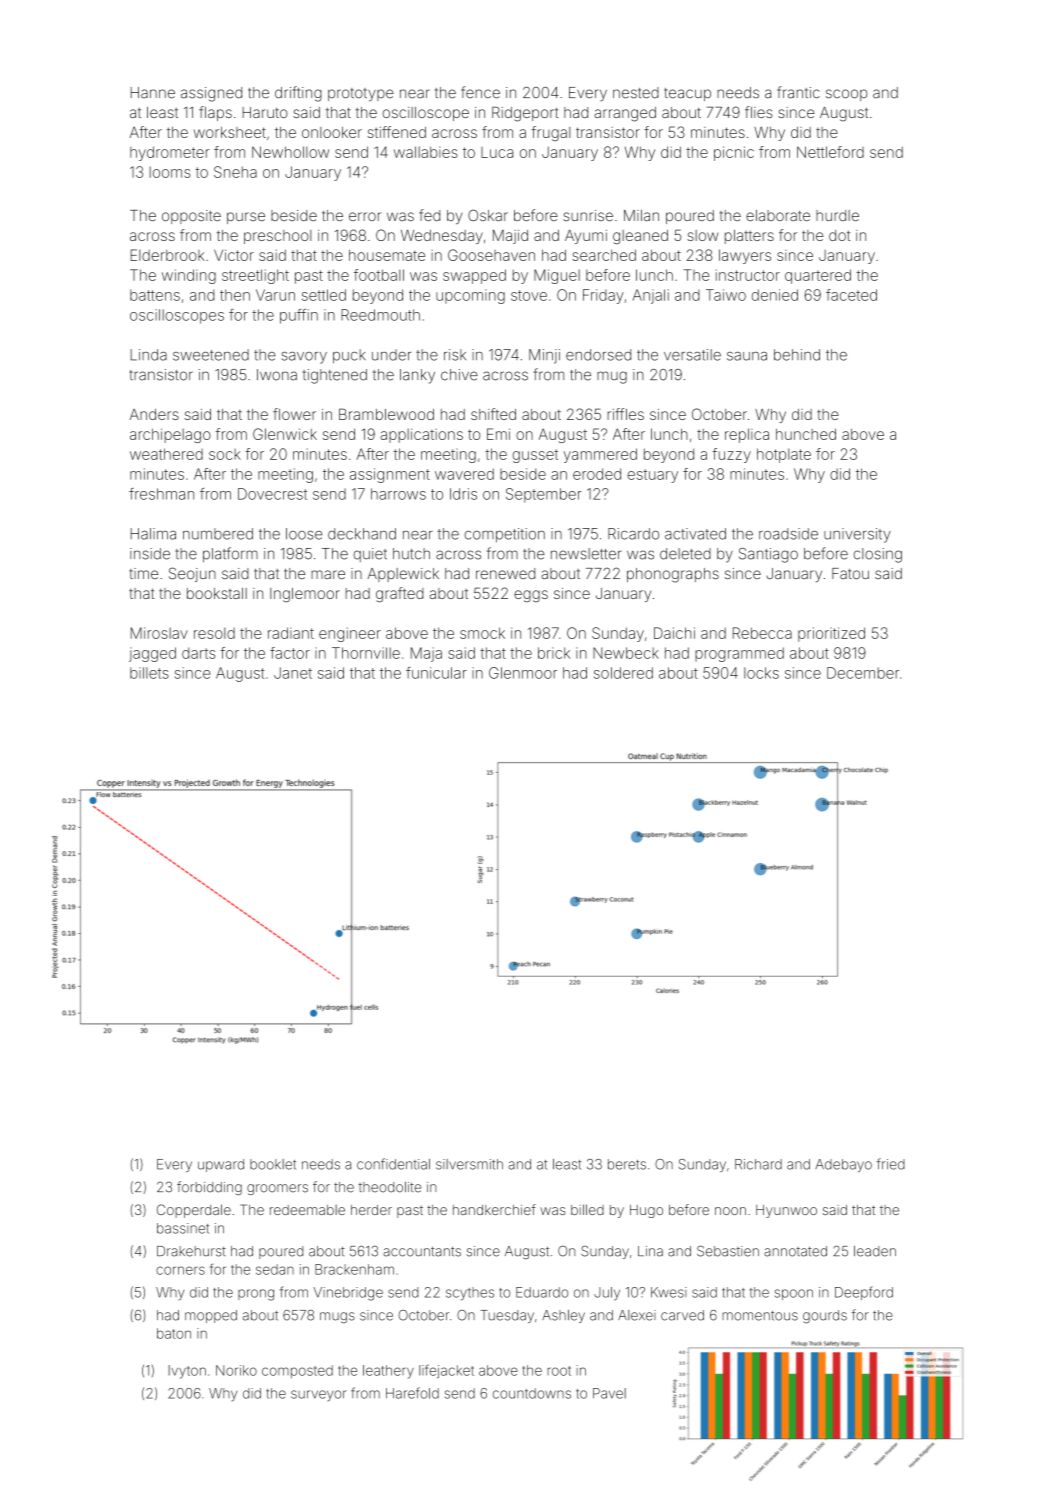 Image resolution: width=1039 pixels, height=1504 pixels. What do you see at coordinates (154, 414) in the screenshot?
I see `Anders` at bounding box center [154, 414].
